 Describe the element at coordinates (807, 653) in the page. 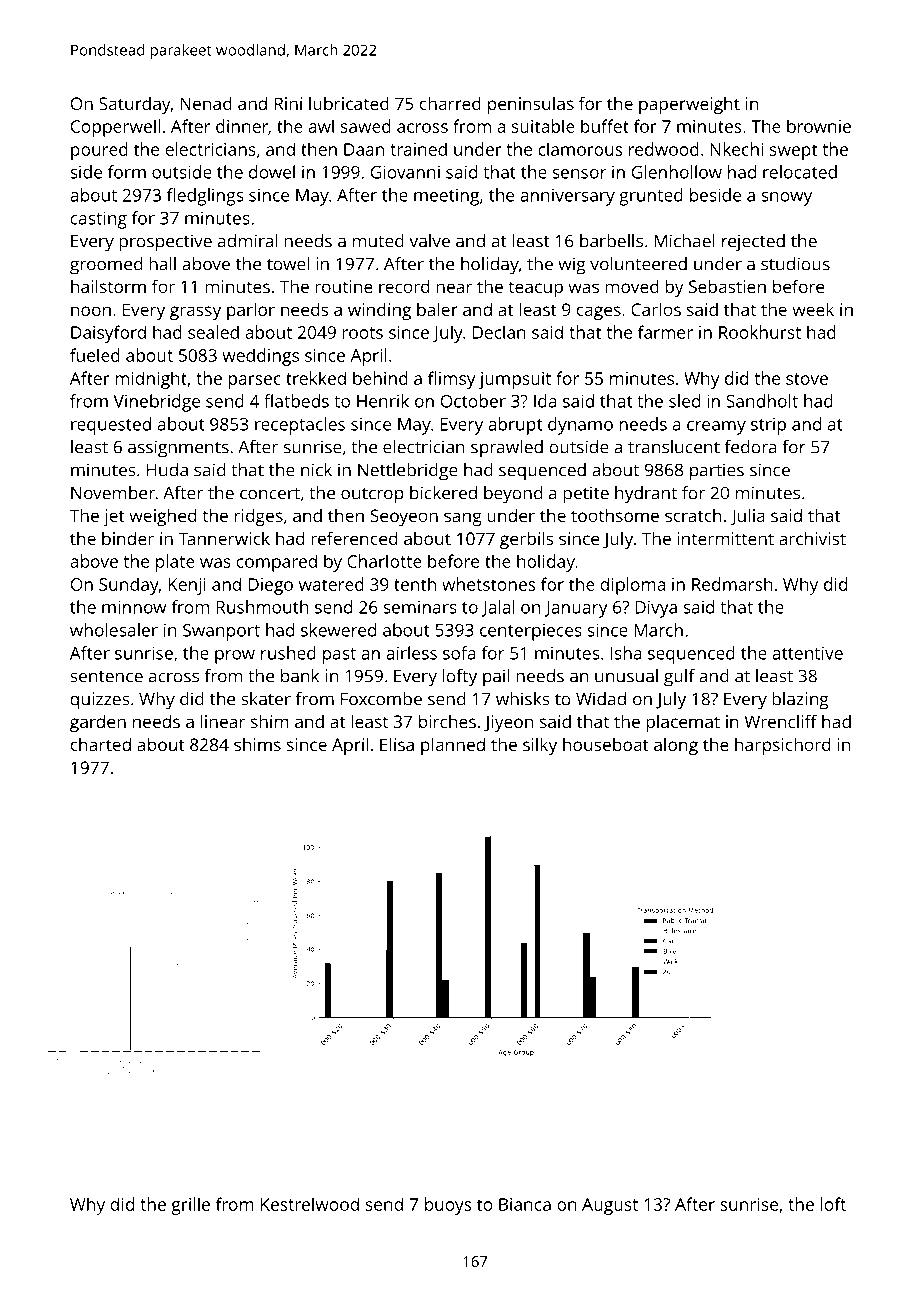

I see `attentive` at that location.
